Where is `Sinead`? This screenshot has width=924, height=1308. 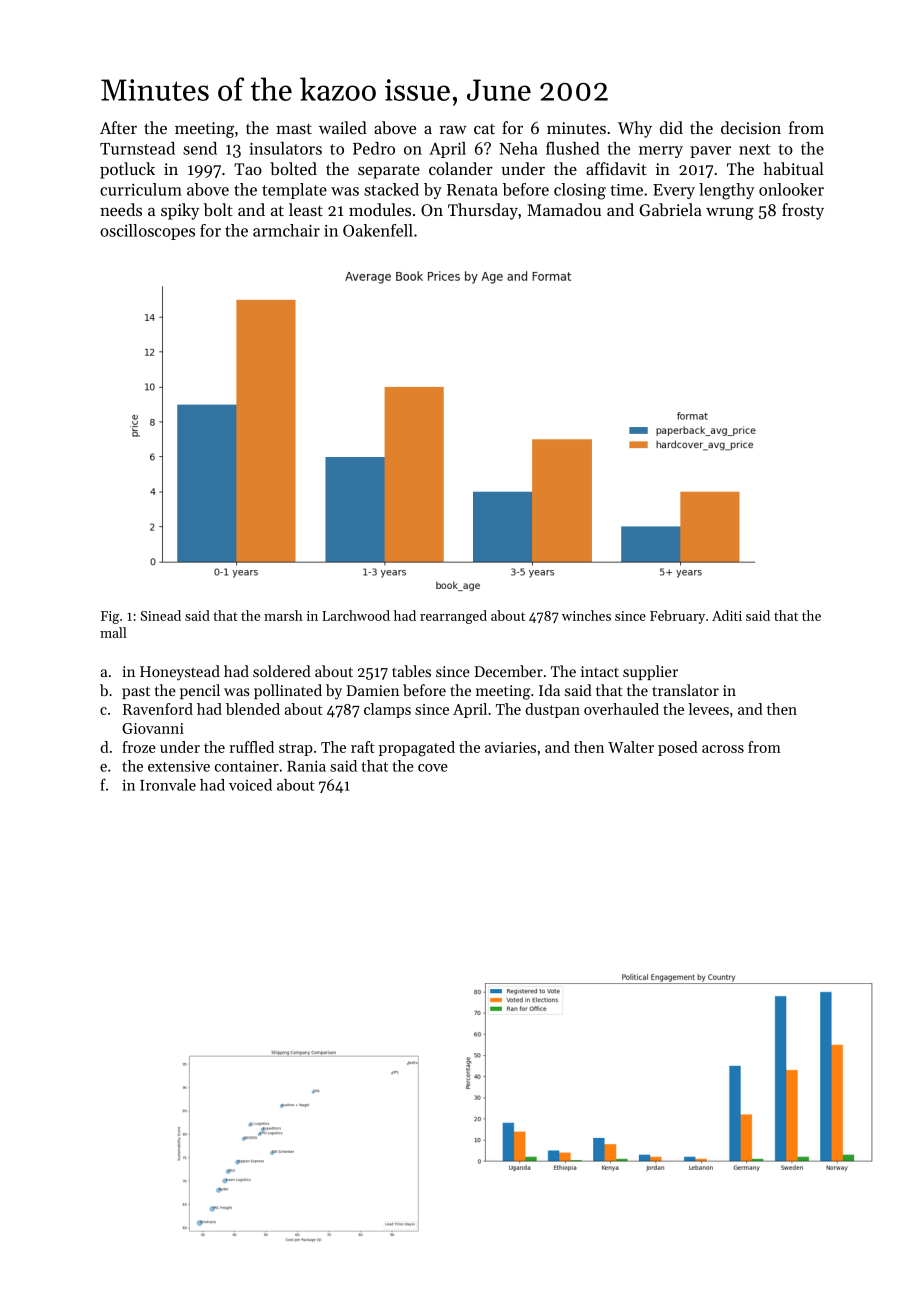 Sinead is located at coordinates (161, 615).
